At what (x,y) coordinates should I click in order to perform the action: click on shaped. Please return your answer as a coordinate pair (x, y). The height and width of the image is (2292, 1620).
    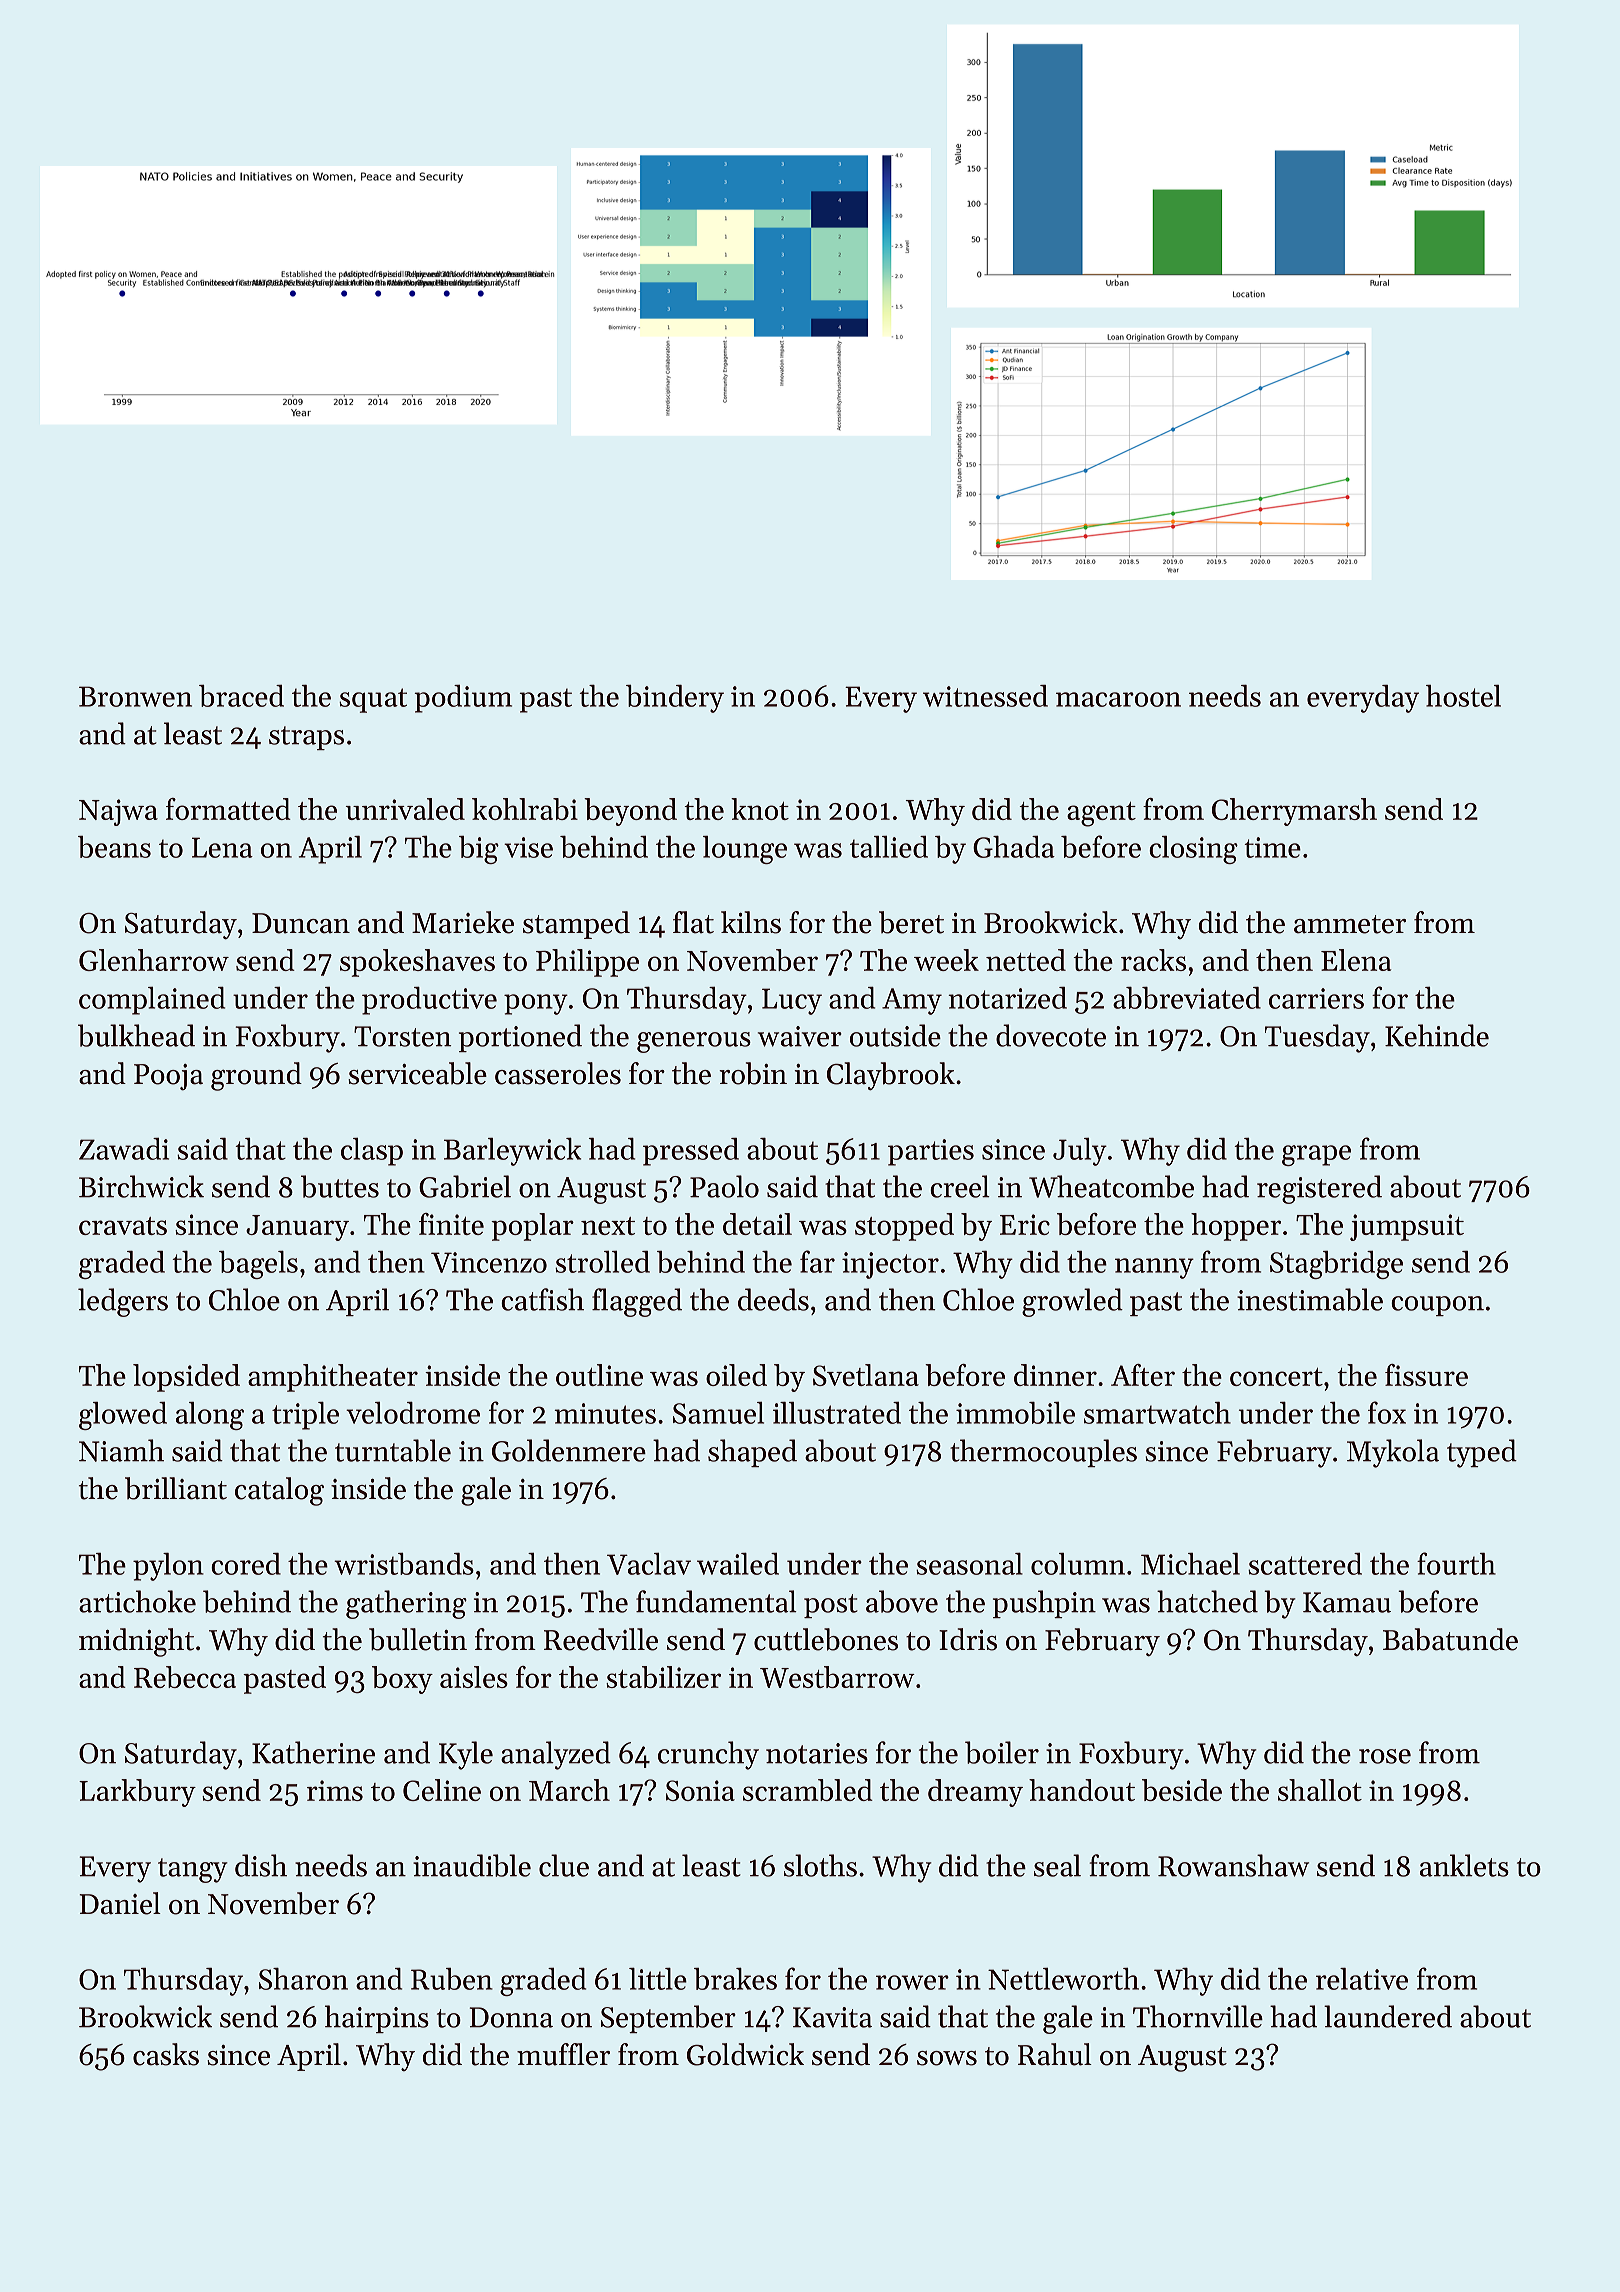
    Looking at the image, I should click on (752, 1453).
